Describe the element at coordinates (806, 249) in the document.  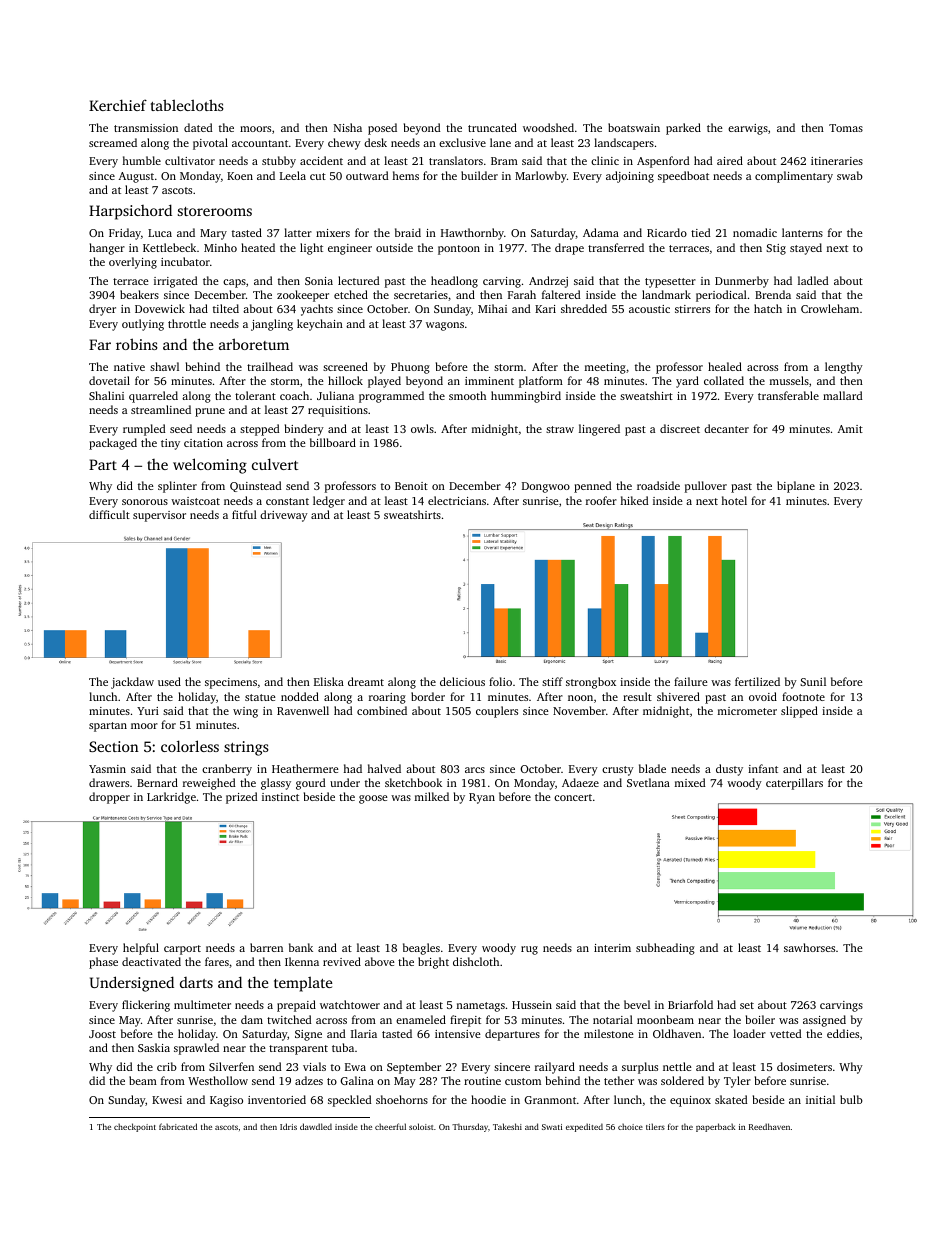
I see `stayed` at that location.
